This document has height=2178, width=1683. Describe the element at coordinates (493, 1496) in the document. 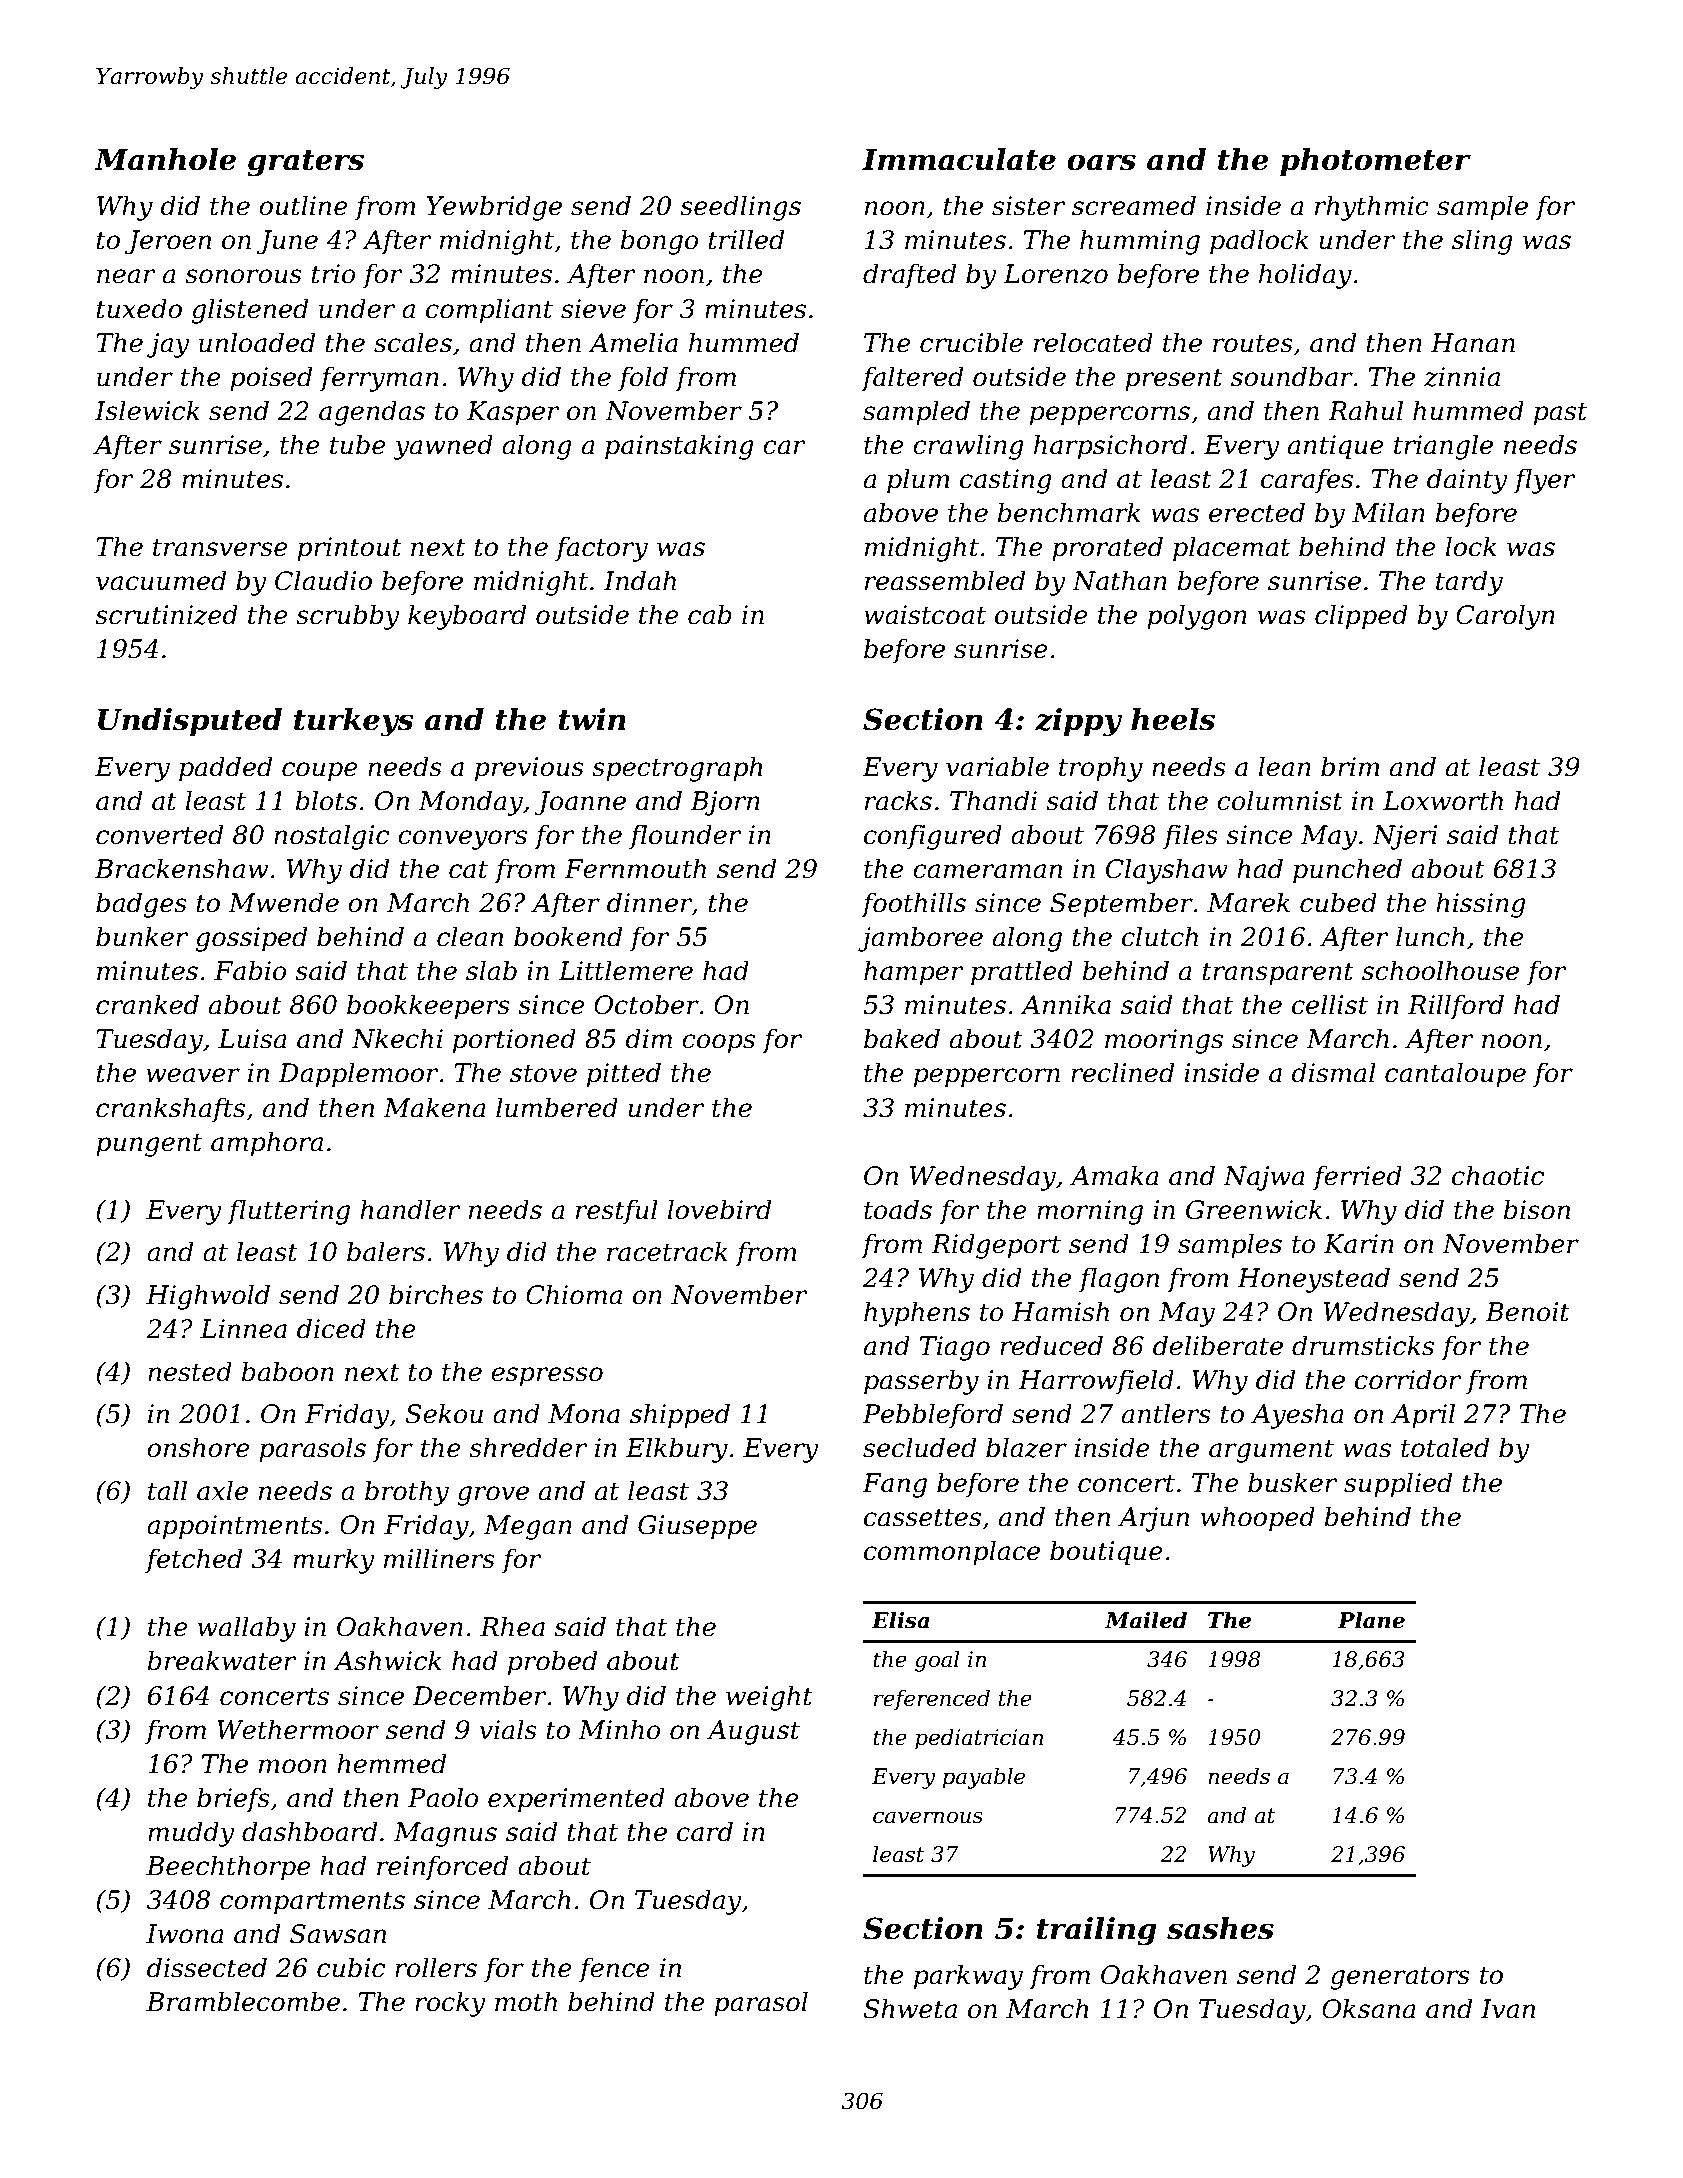

I see `grove` at that location.
